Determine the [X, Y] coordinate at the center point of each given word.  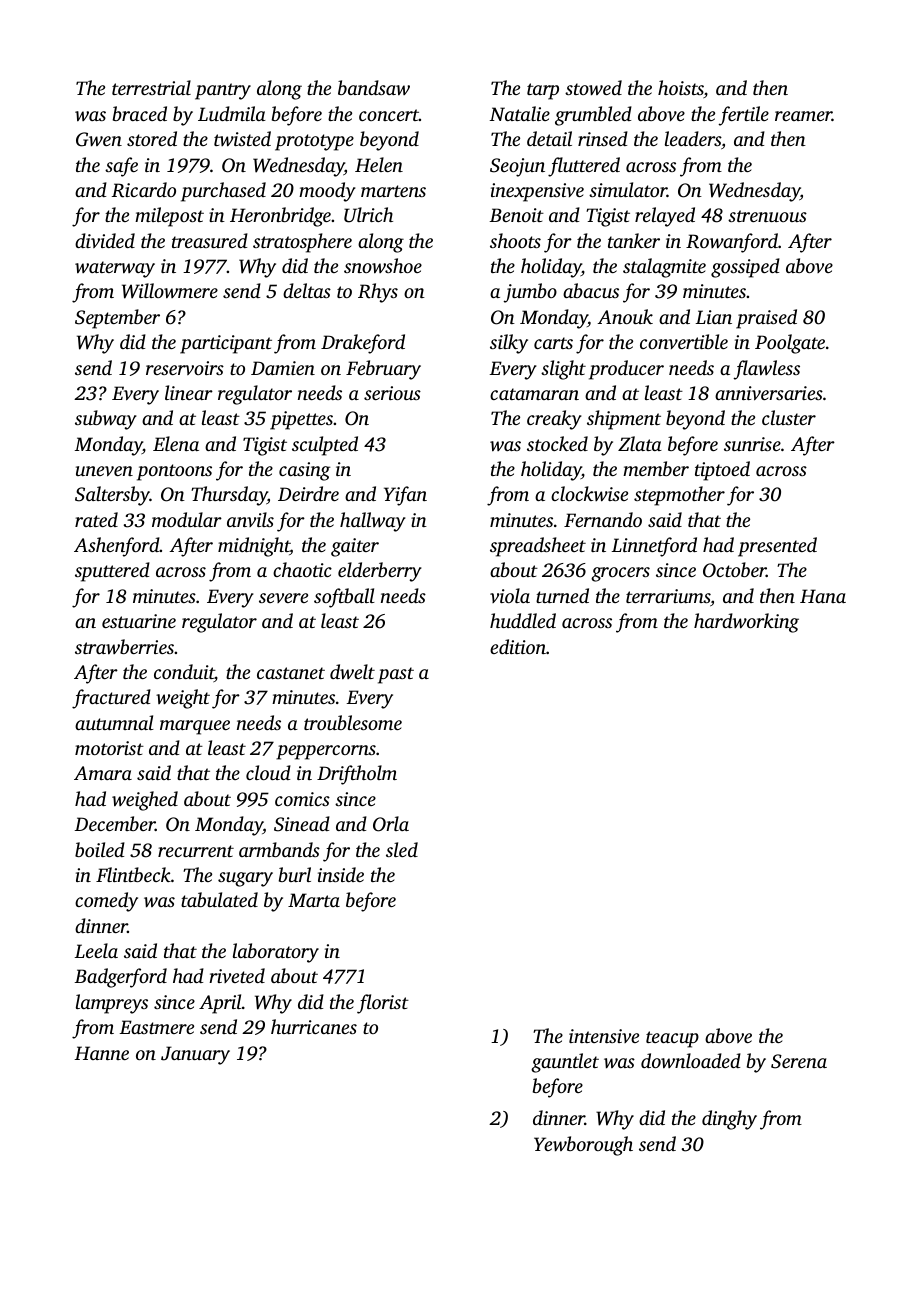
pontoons [174, 472]
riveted [237, 975]
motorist [109, 748]
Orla [391, 824]
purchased [223, 192]
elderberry [380, 572]
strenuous [767, 216]
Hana [823, 596]
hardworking [746, 623]
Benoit [516, 215]
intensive [604, 1036]
